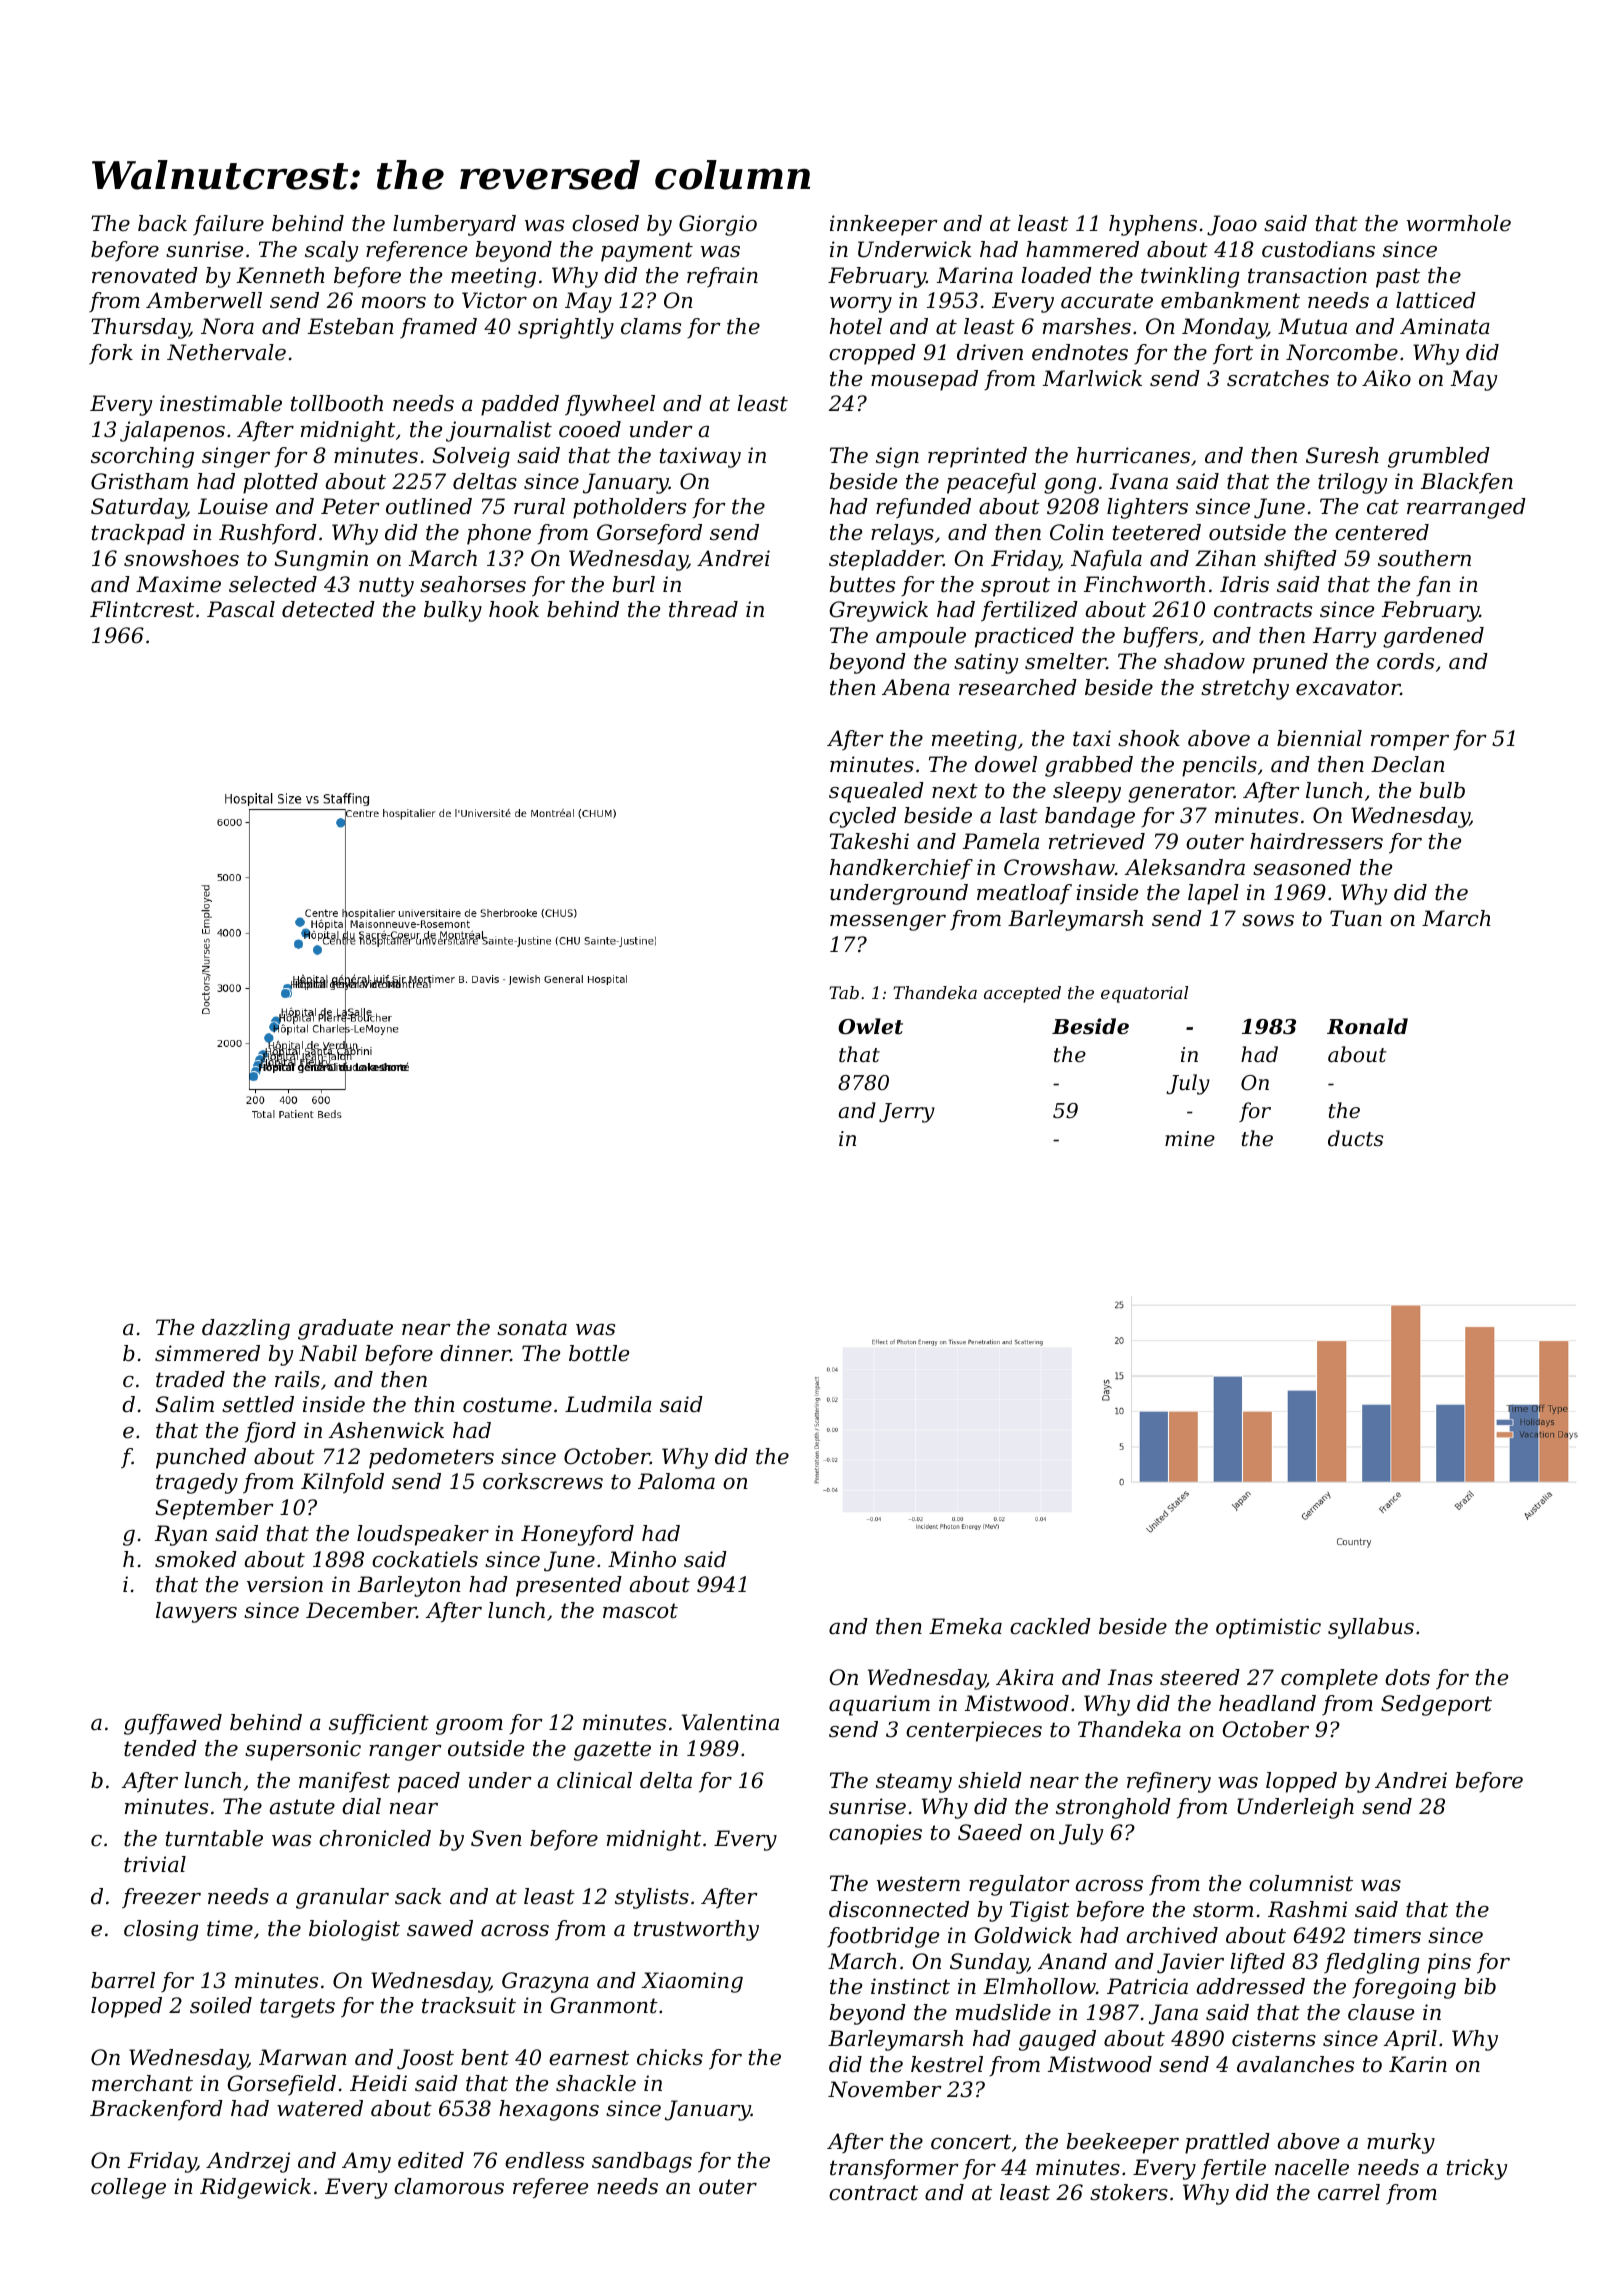  I want to click on canopies, so click(875, 1834).
